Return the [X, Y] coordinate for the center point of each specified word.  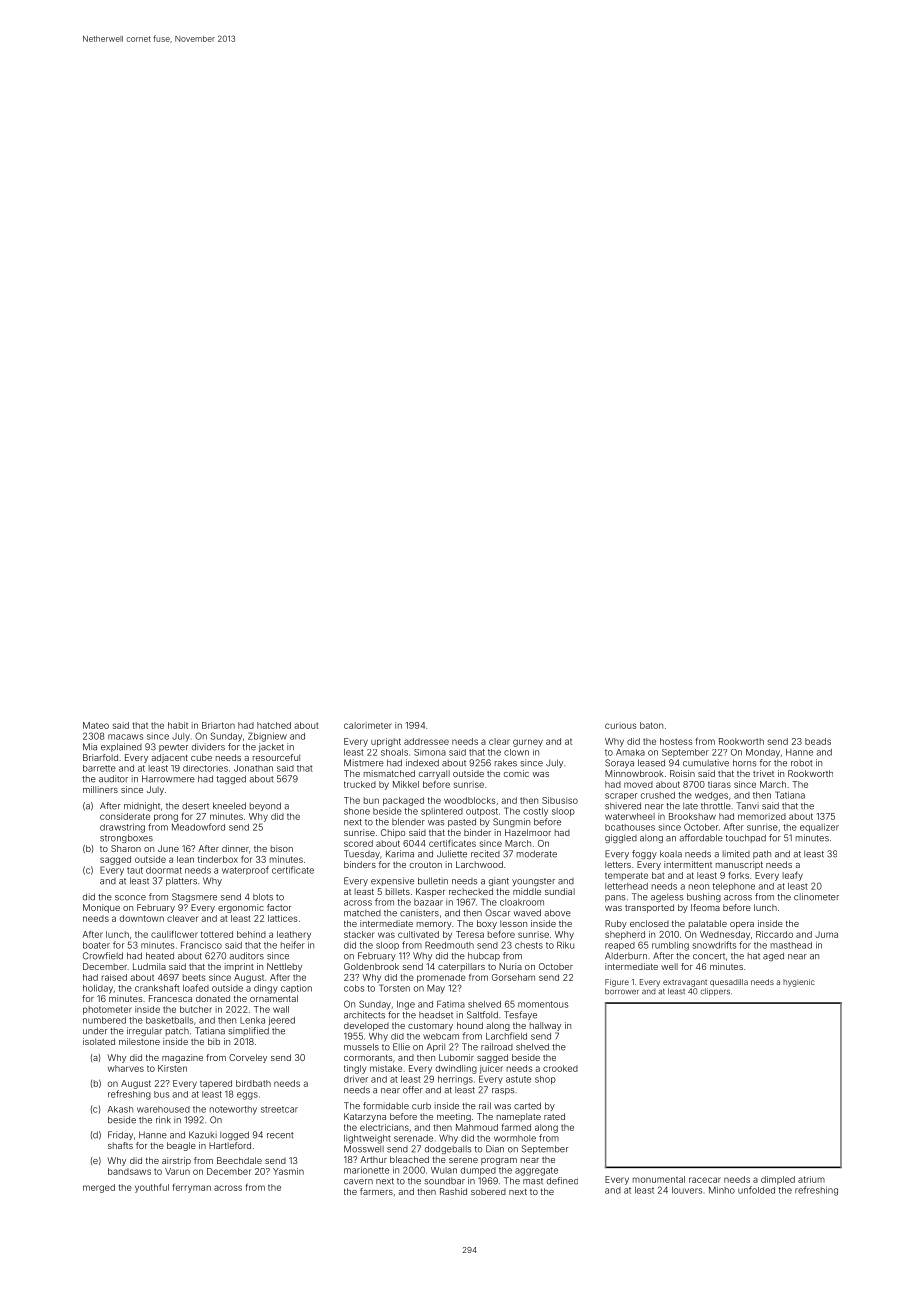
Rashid [453, 1191]
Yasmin [288, 1171]
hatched [274, 725]
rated [554, 1116]
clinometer [816, 897]
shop [545, 1080]
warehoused [163, 1109]
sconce [130, 898]
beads [818, 741]
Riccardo [774, 934]
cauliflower [174, 934]
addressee [426, 741]
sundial [560, 891]
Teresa [470, 934]
